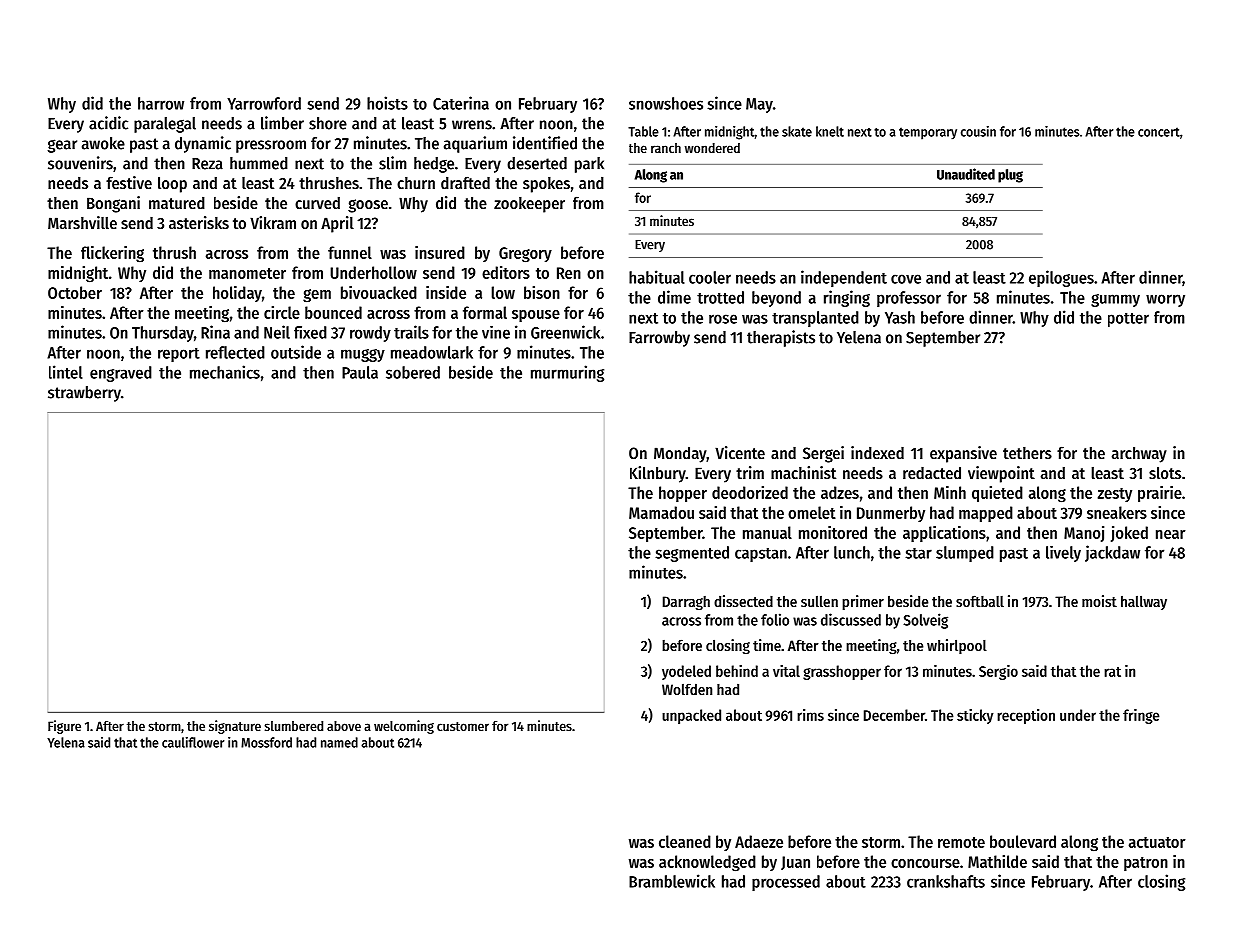 The width and height of the screenshot is (1233, 952). Describe the element at coordinates (193, 742) in the screenshot. I see `cauliflower` at that location.
